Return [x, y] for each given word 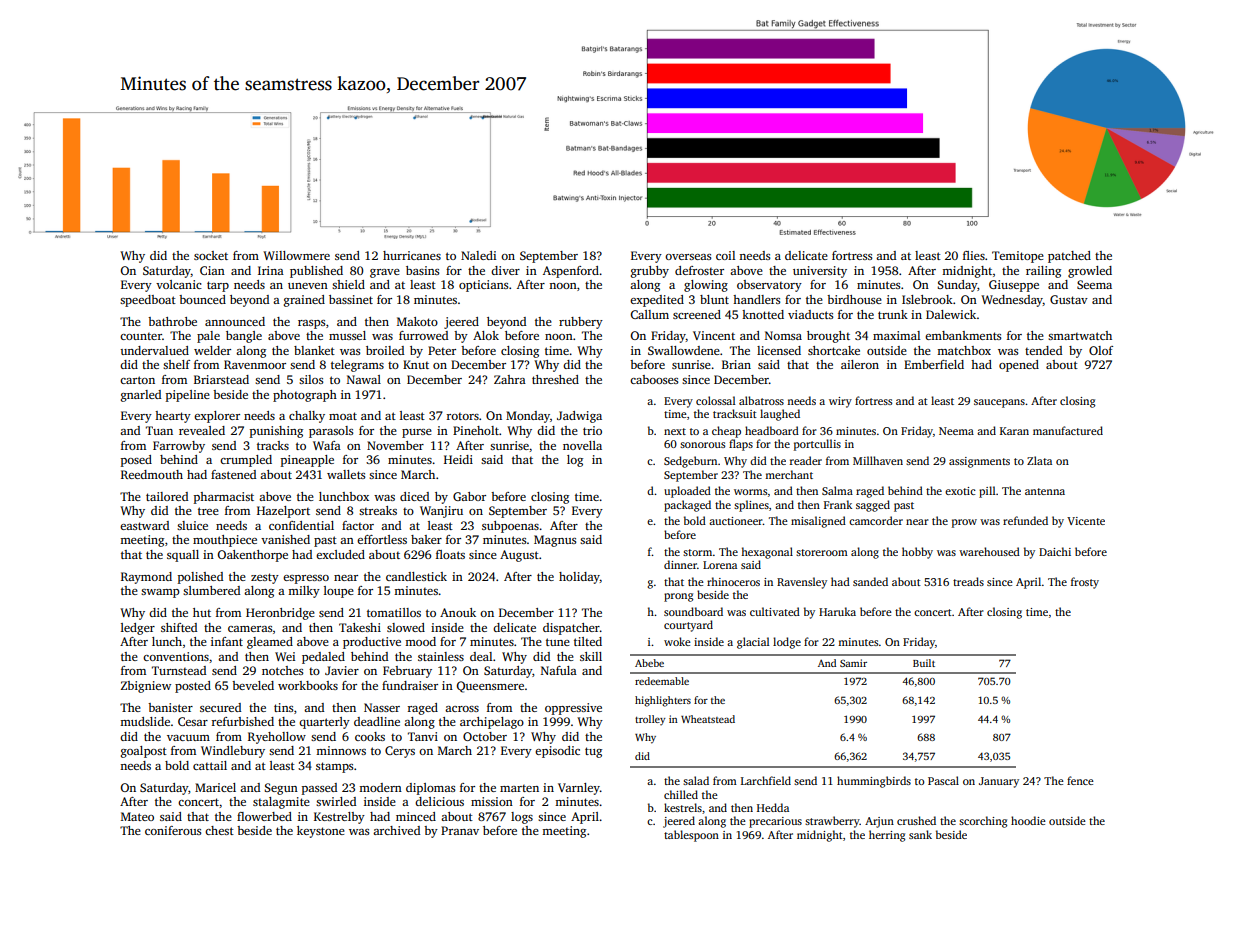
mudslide [145, 721]
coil [725, 255]
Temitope [1018, 257]
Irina [271, 270]
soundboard [693, 611]
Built [924, 663]
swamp [160, 593]
